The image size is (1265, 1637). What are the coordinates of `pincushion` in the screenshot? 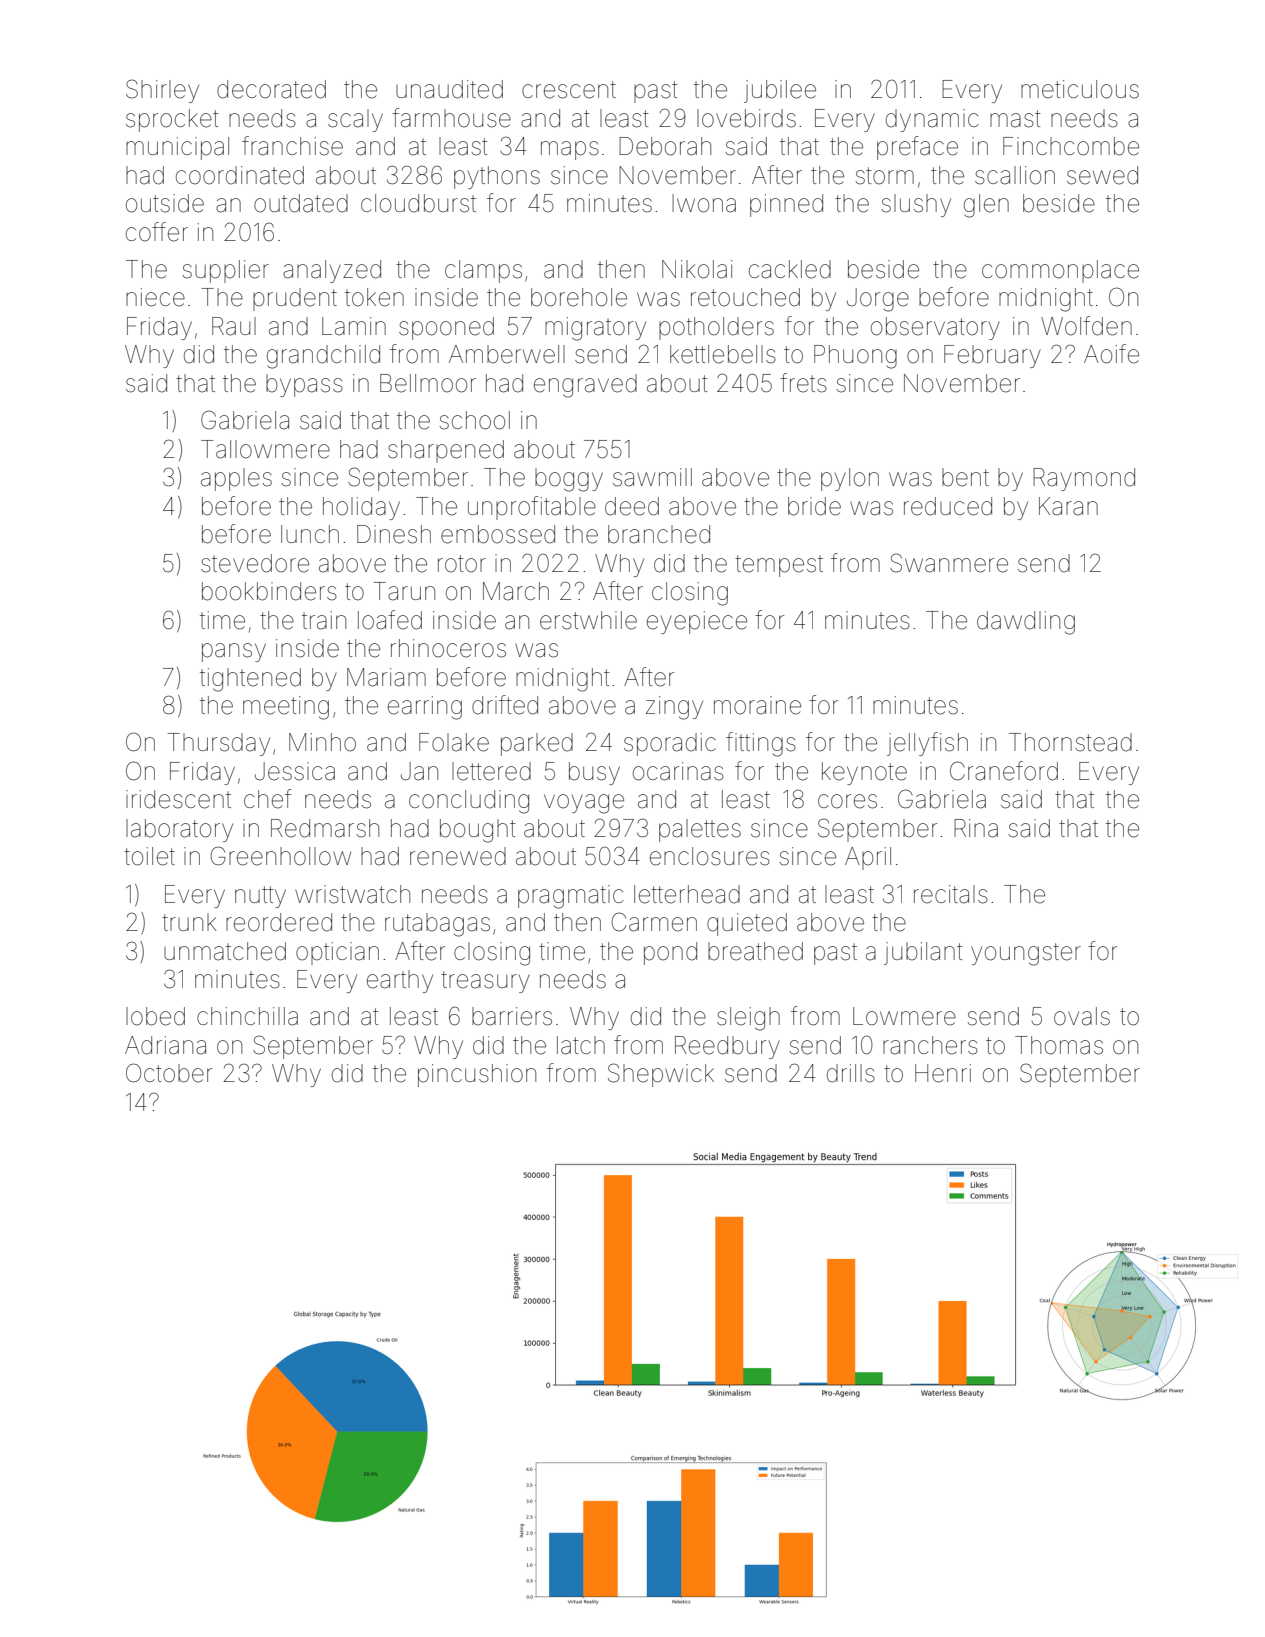 It's located at (477, 1075).
